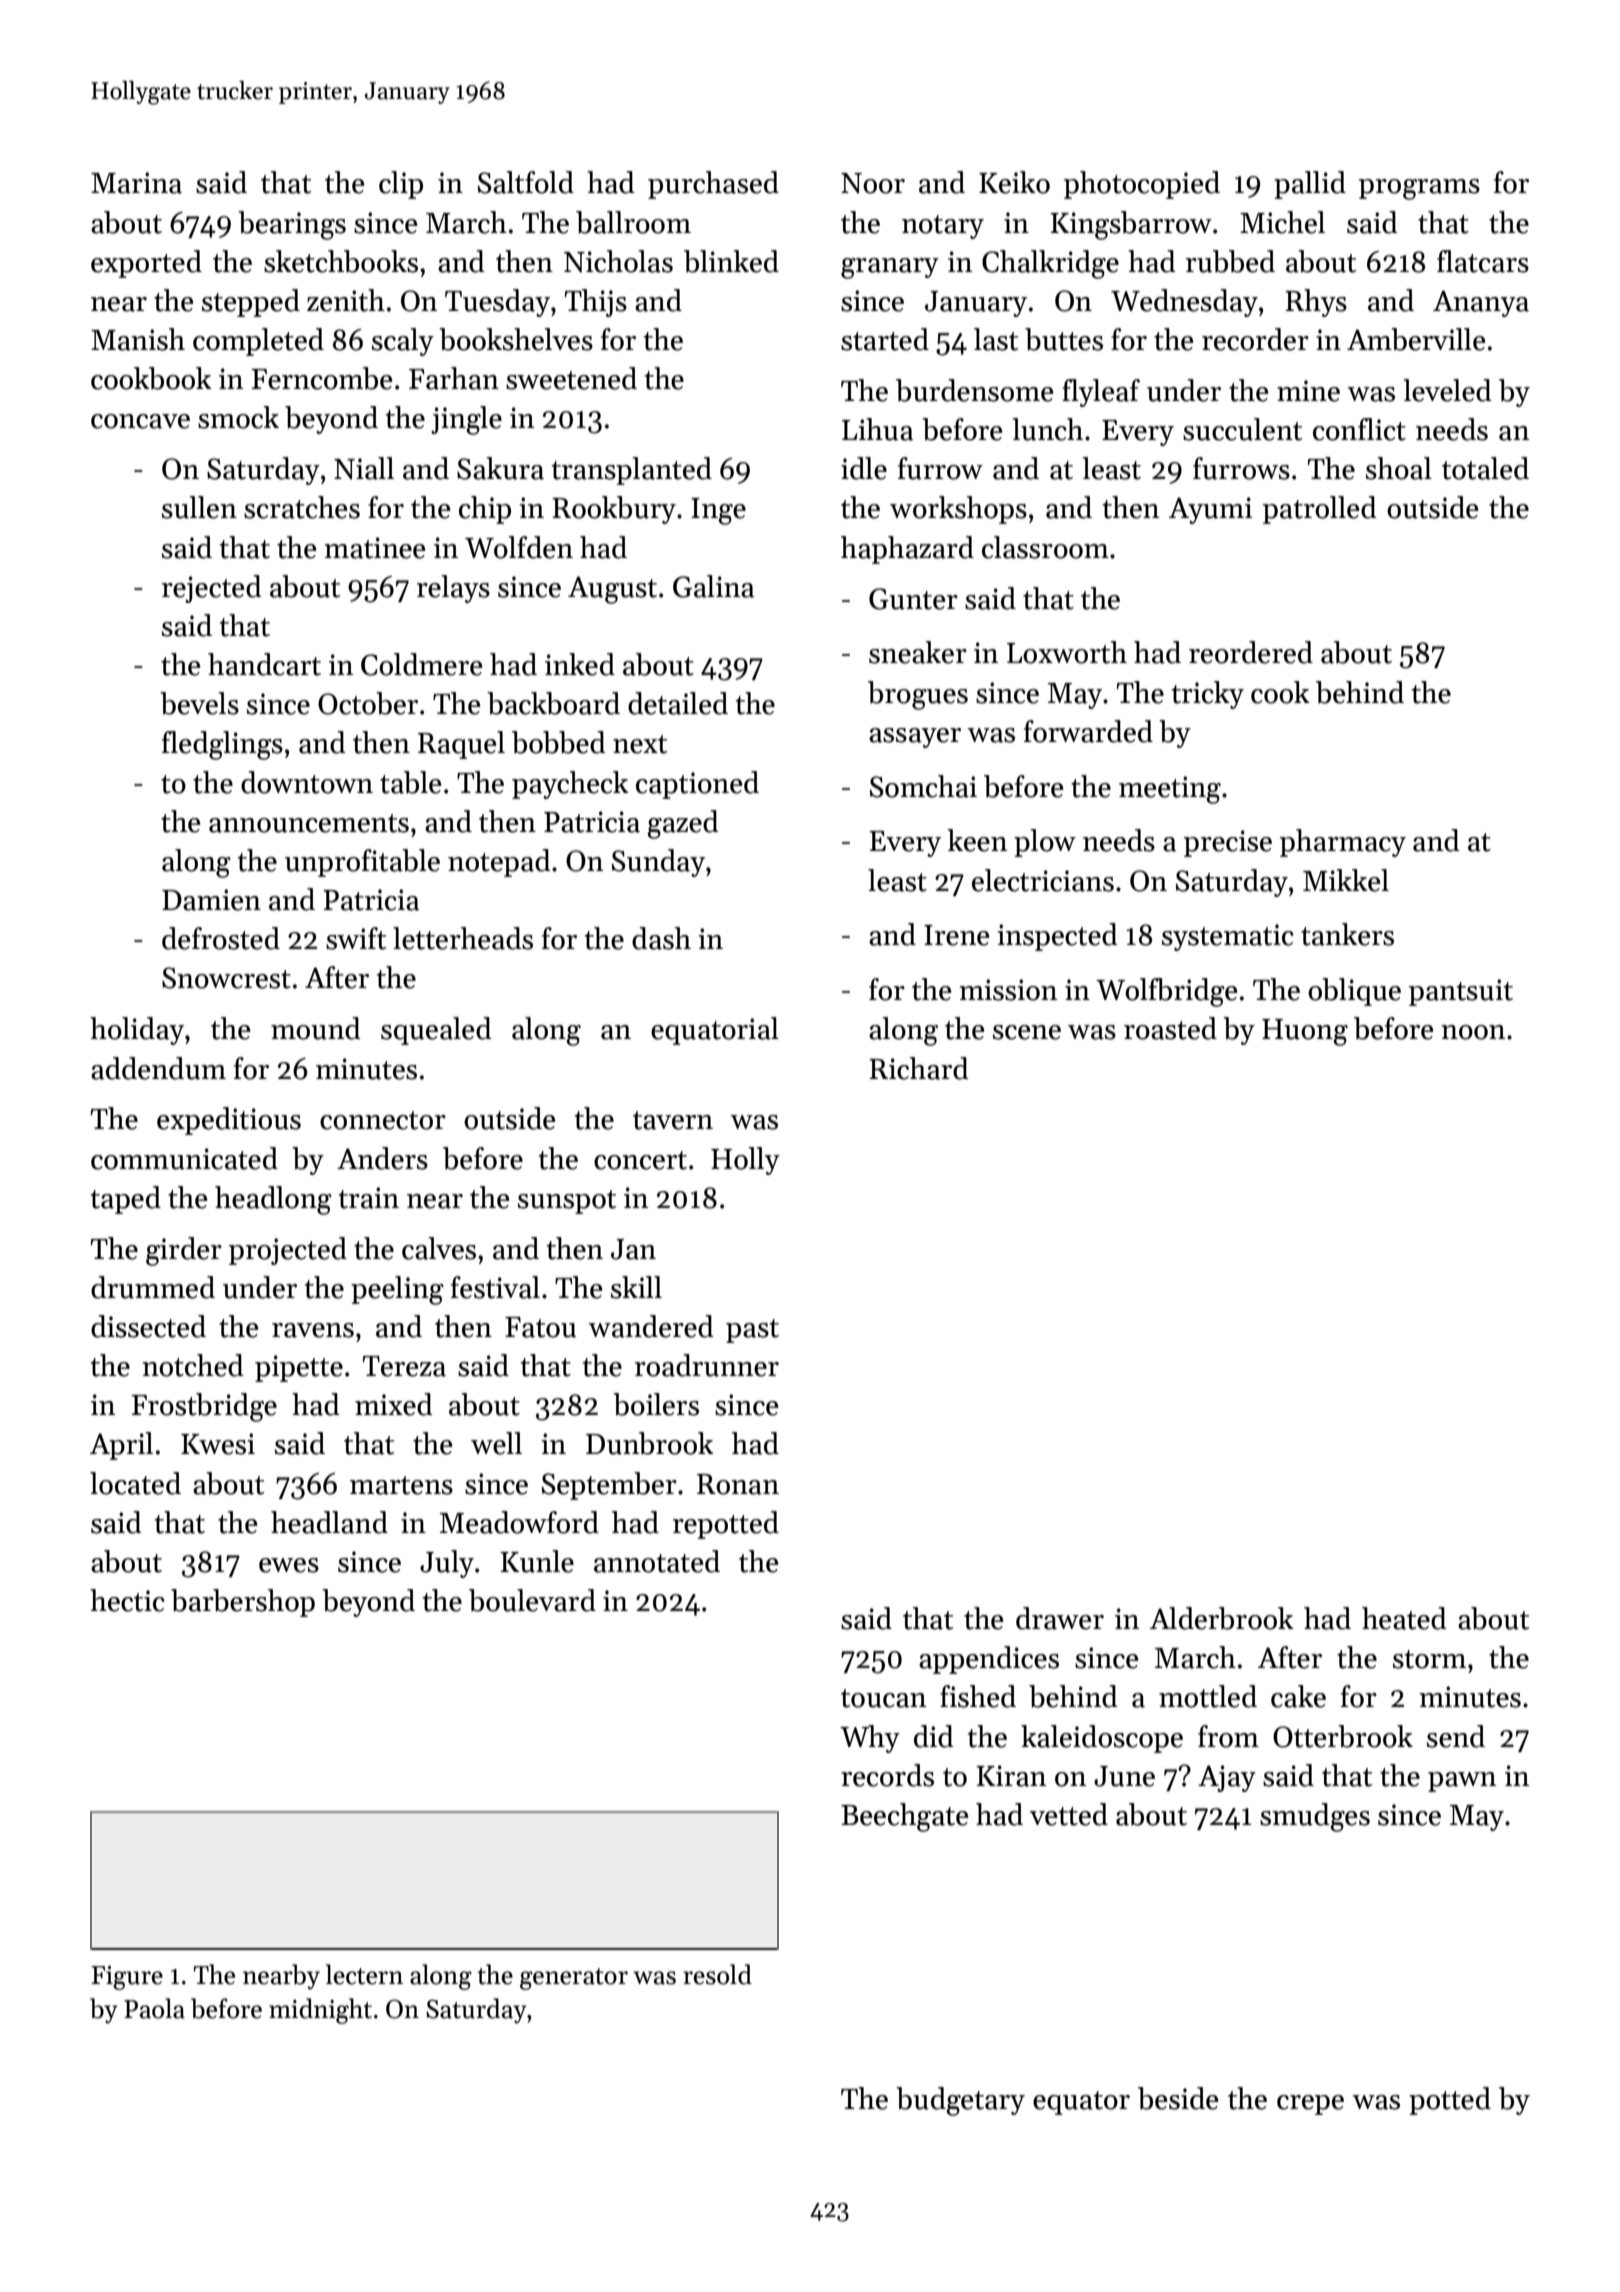 This screenshot has width=1620, height=2292. I want to click on Paola, so click(154, 2008).
